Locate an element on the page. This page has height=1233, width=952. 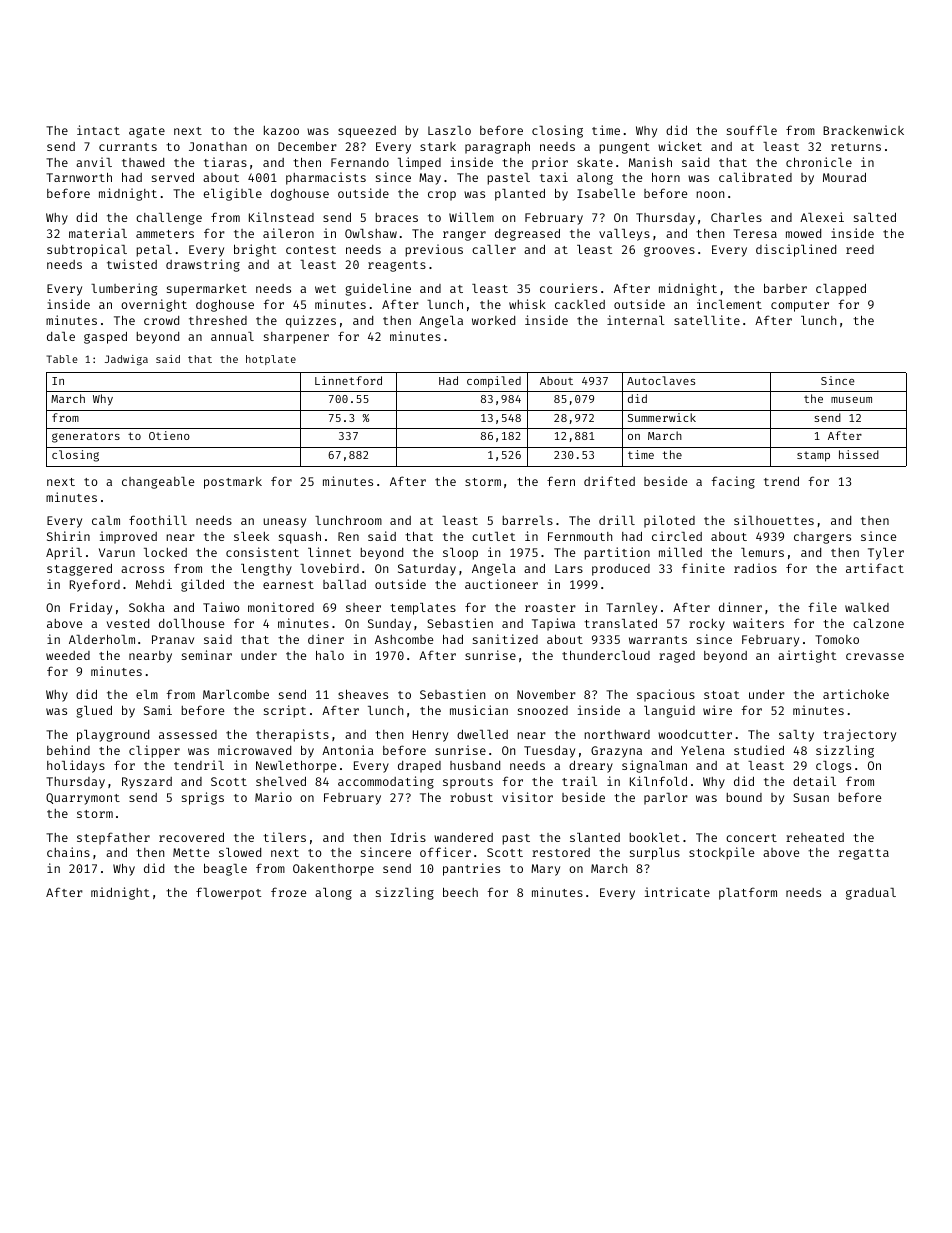
cackled is located at coordinates (580, 304).
